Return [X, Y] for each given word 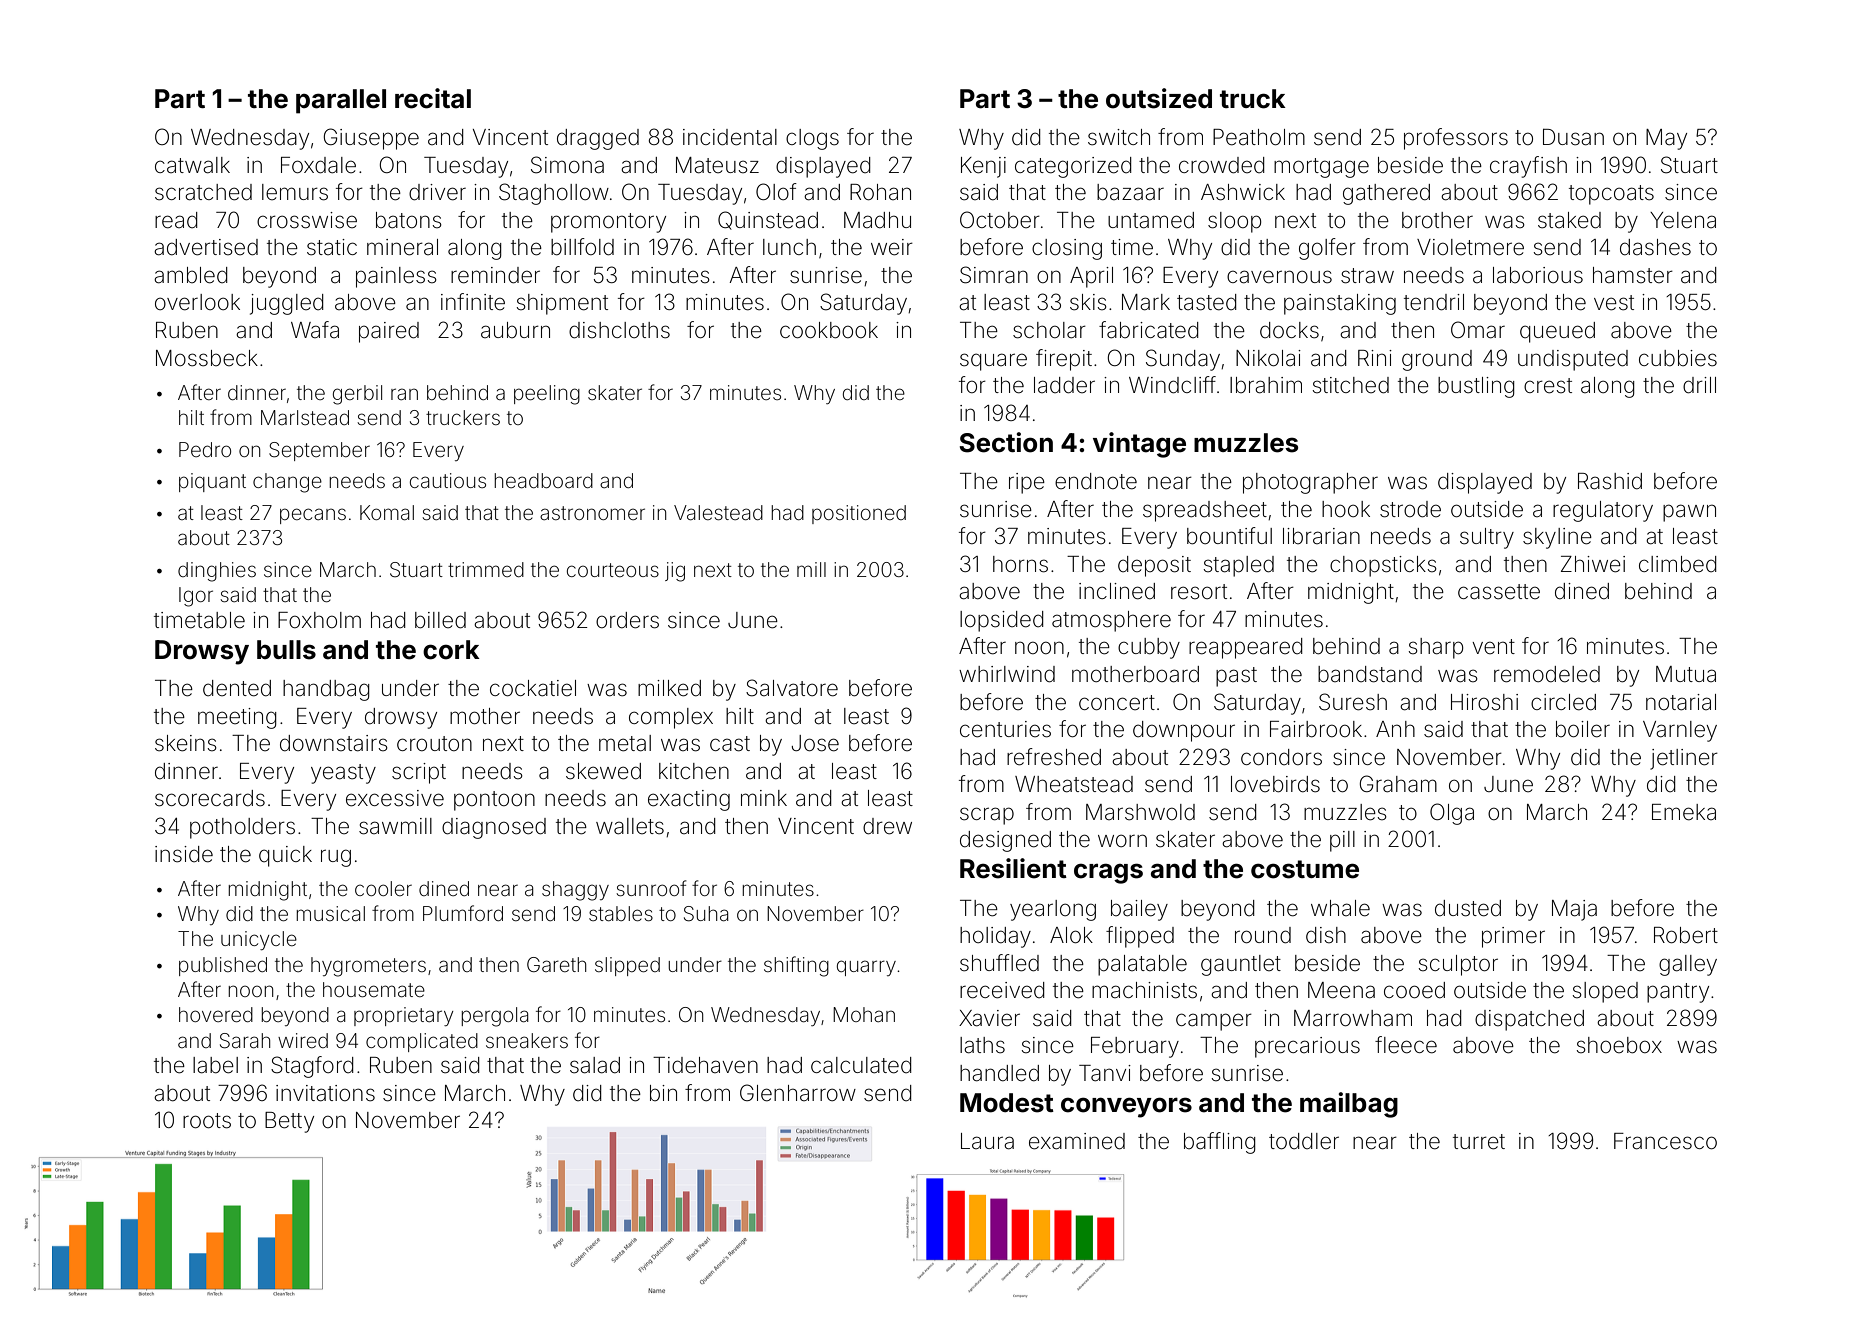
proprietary [404, 1016]
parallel [341, 101]
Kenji [983, 167]
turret [1479, 1142]
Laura [987, 1141]
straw [1367, 276]
